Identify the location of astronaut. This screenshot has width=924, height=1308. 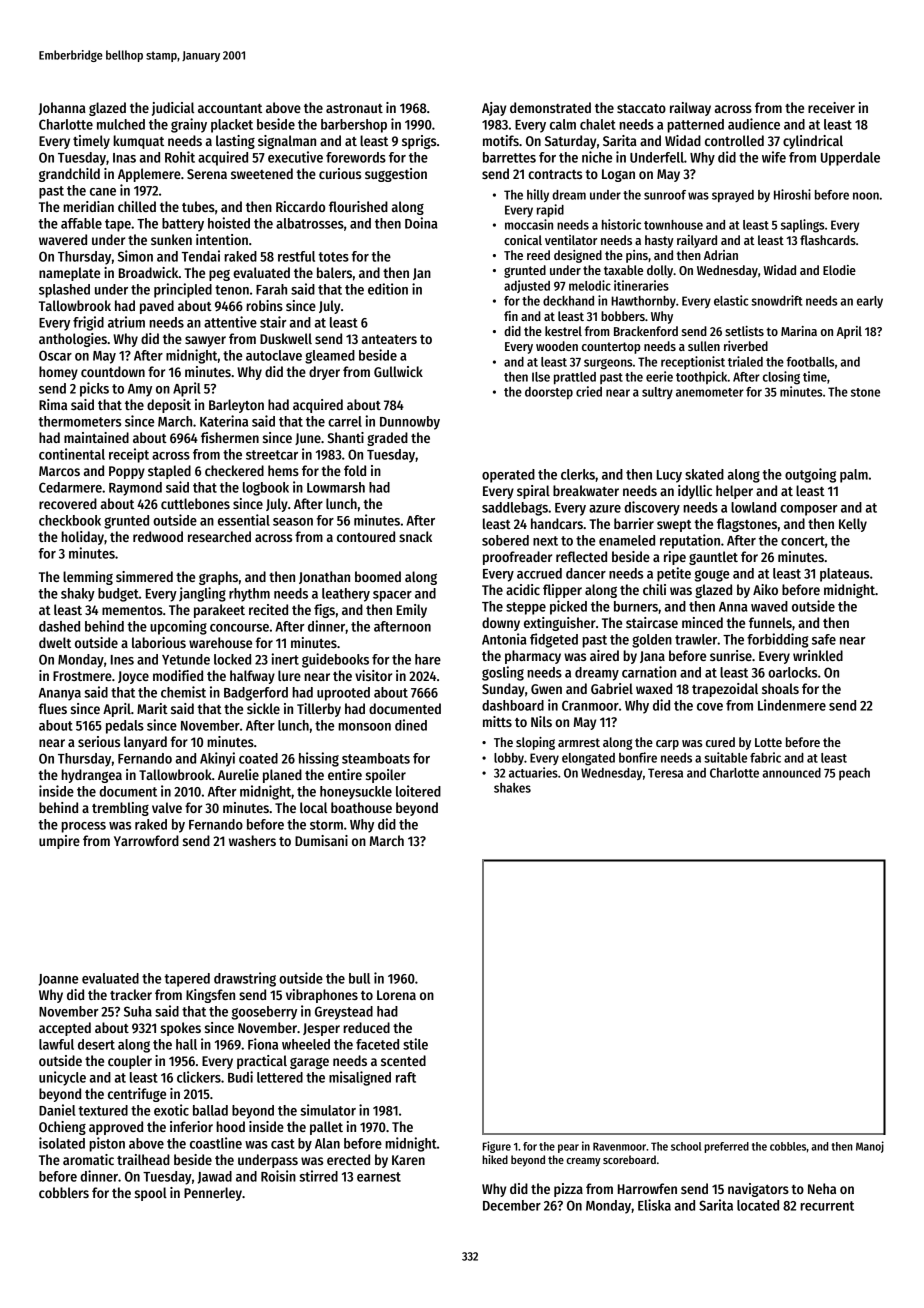
(354, 108).
